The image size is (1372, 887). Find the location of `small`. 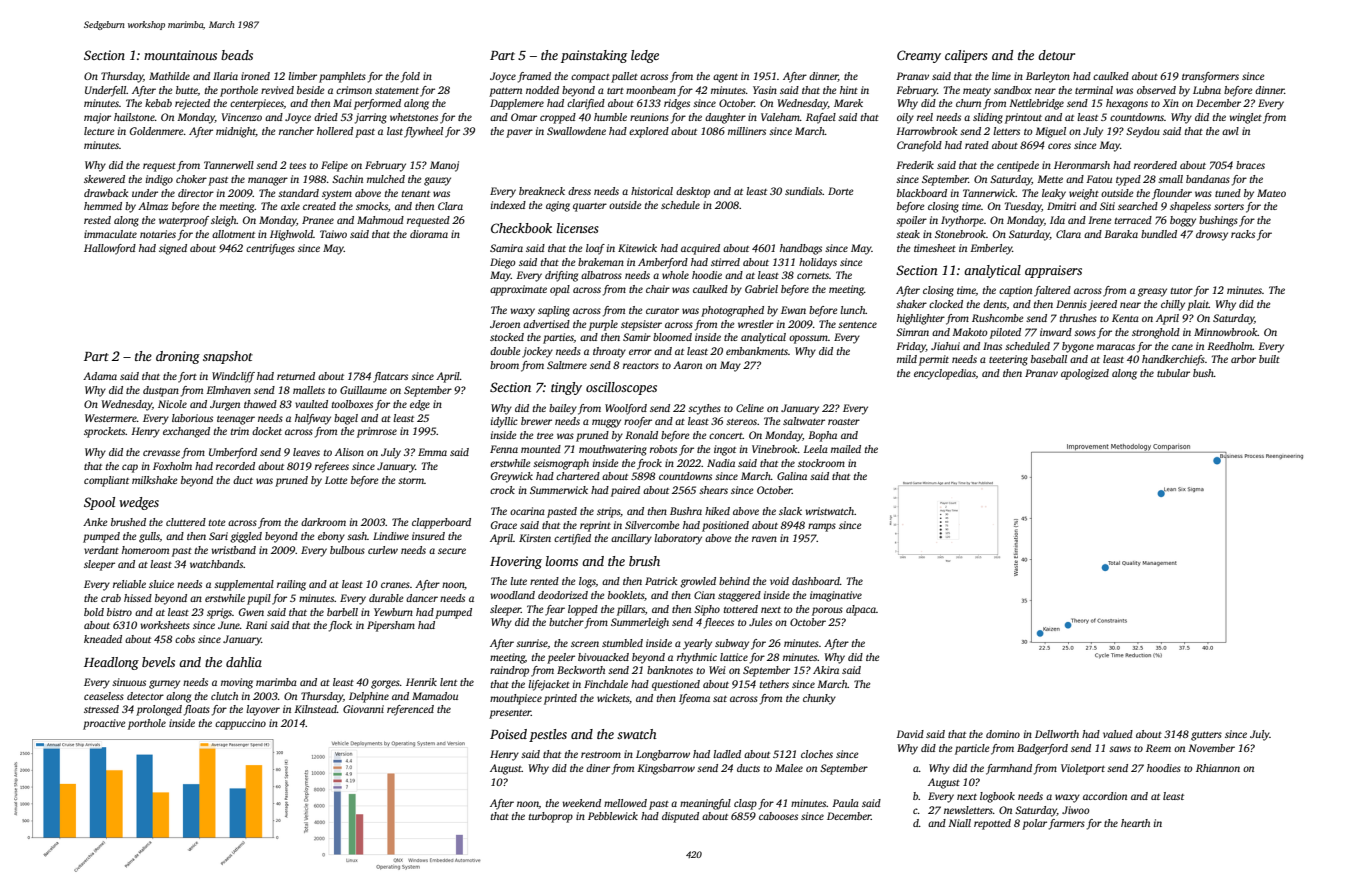

small is located at coordinates (1170, 179).
